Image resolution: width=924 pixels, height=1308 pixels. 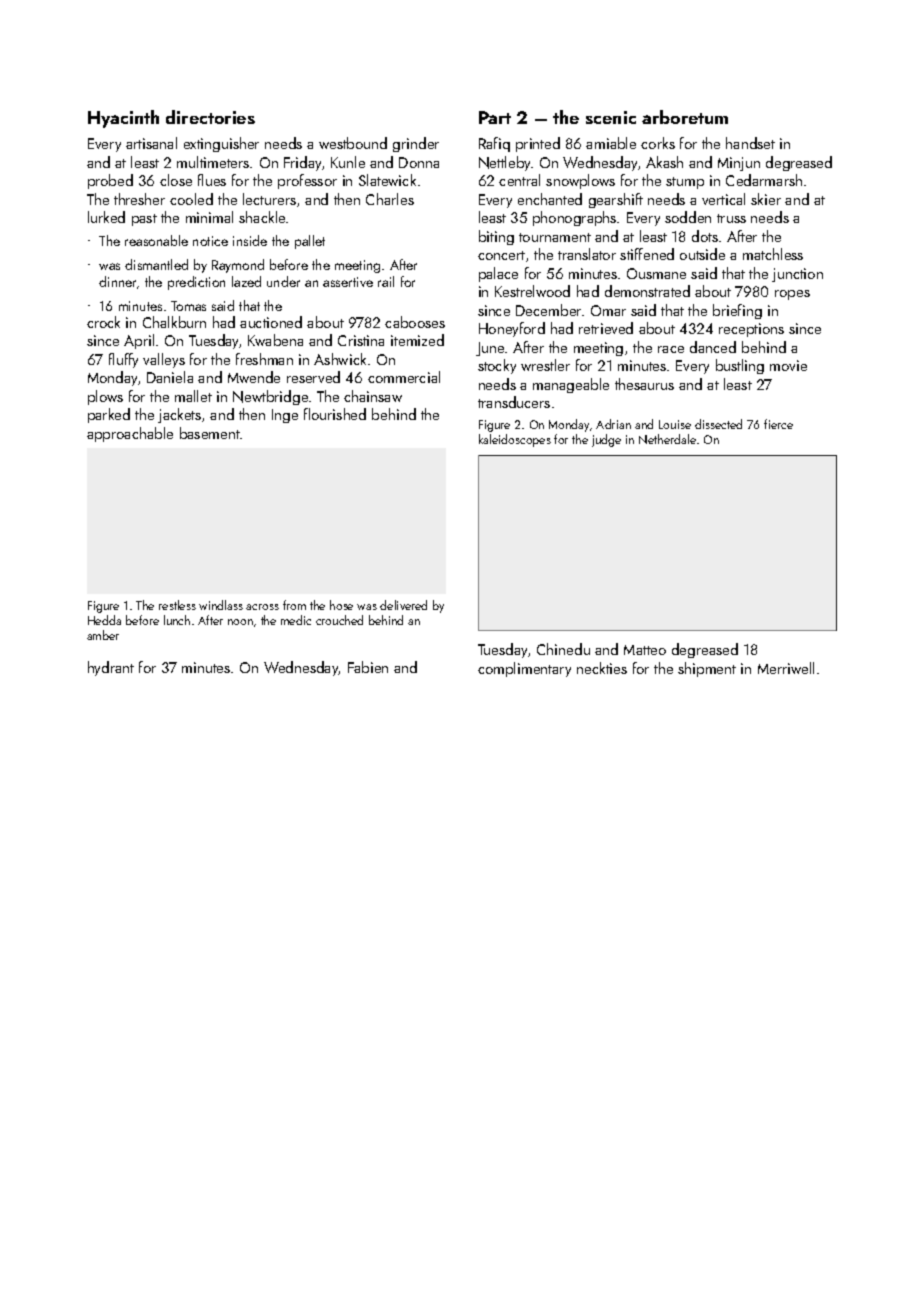 I want to click on Hyacinth, so click(x=123, y=119).
